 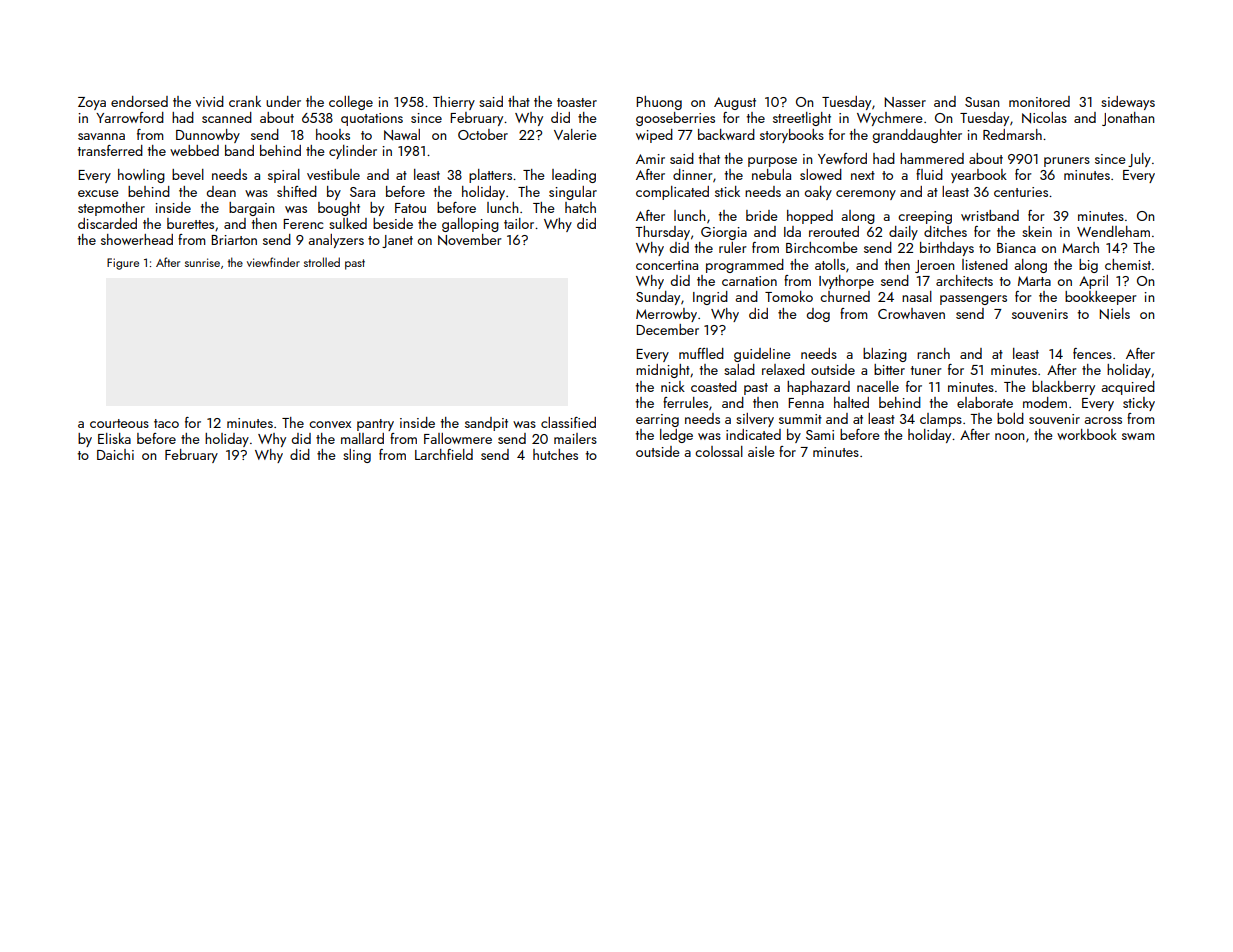 I want to click on aisle, so click(x=761, y=451).
